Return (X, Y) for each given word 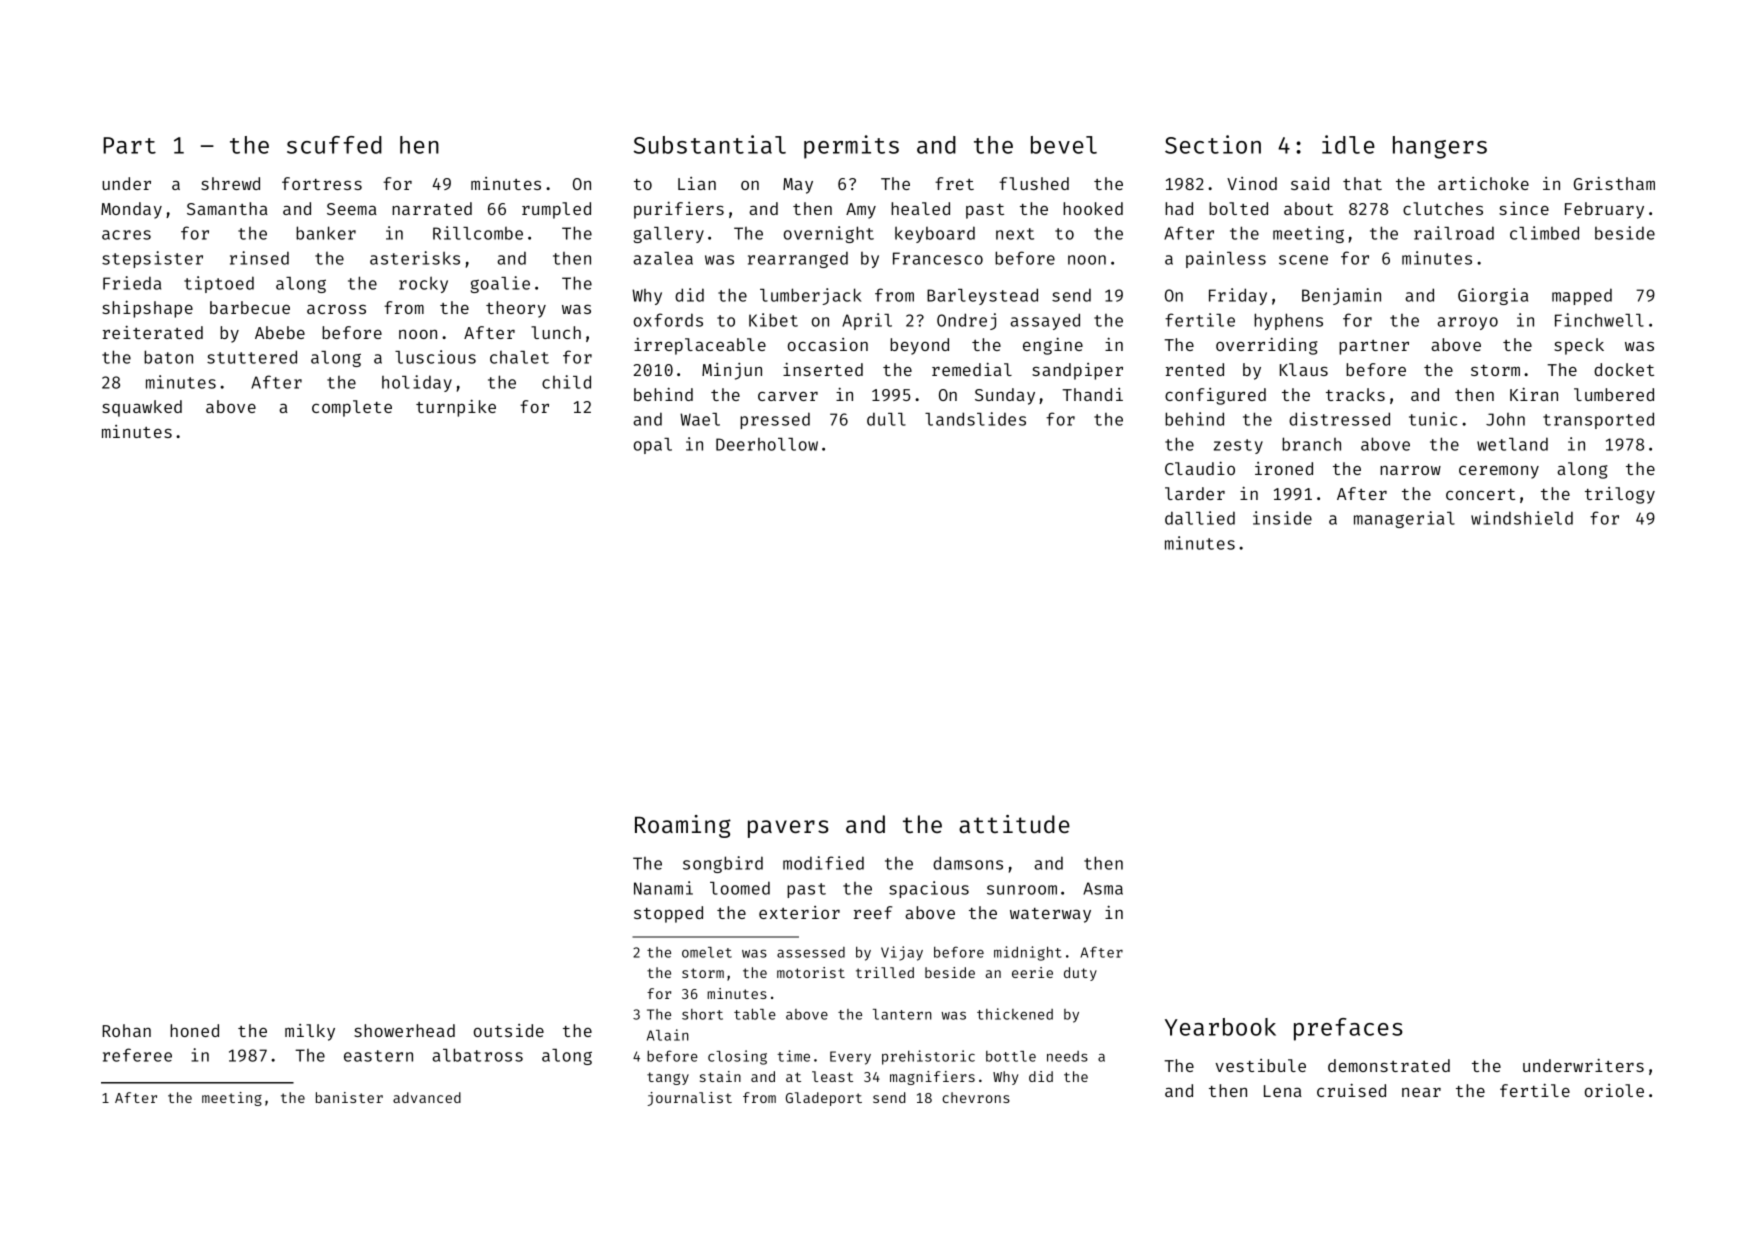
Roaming (683, 826)
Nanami (663, 888)
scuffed (334, 145)
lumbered (1614, 394)
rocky (423, 284)
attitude (1014, 824)
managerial (1404, 519)
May (798, 186)
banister (349, 1097)
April (867, 321)
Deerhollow (767, 444)
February (1604, 210)
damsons (968, 863)
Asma (1103, 888)
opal (653, 446)
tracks (1355, 394)
